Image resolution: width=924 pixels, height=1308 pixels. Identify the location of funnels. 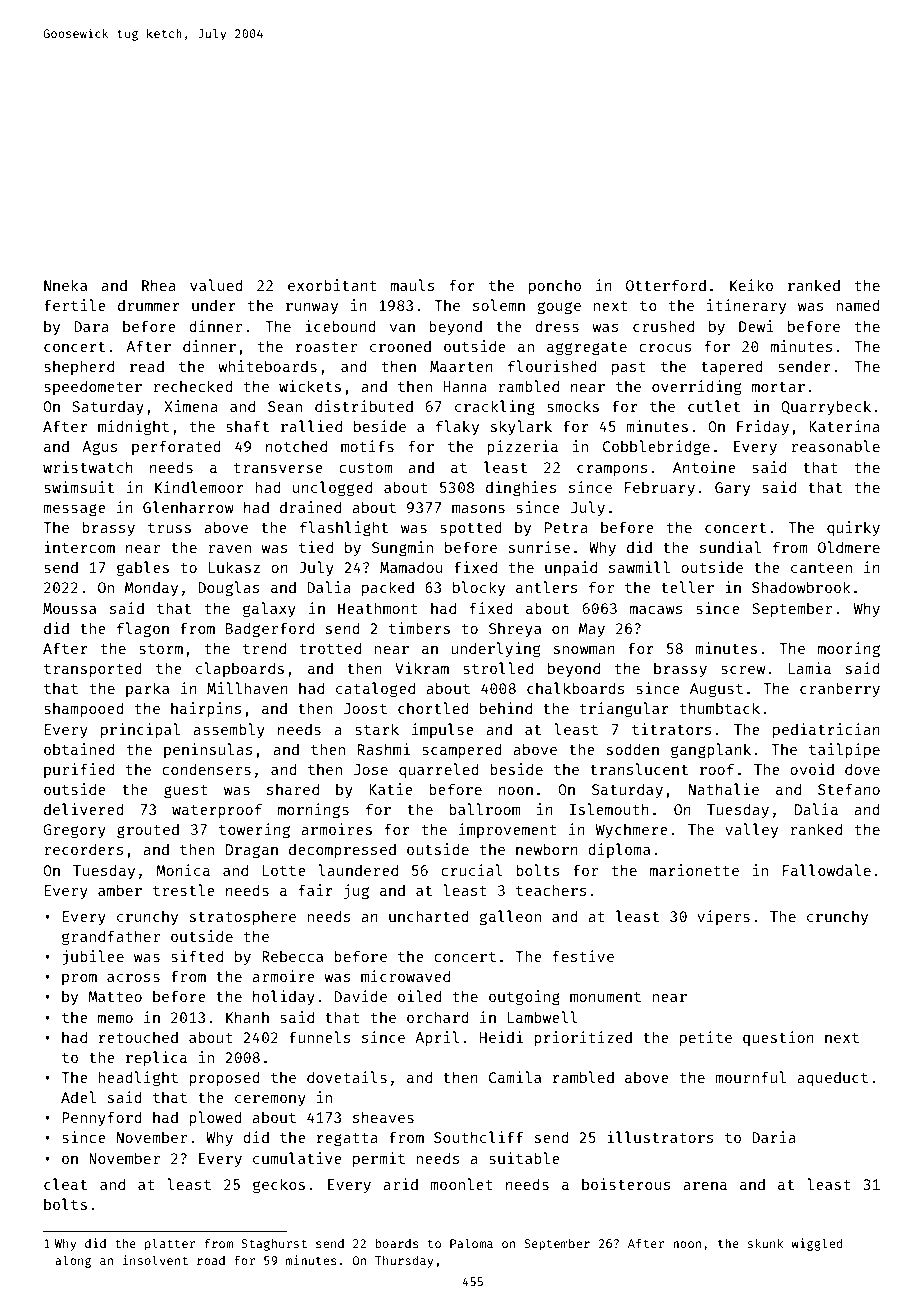
(320, 1037).
